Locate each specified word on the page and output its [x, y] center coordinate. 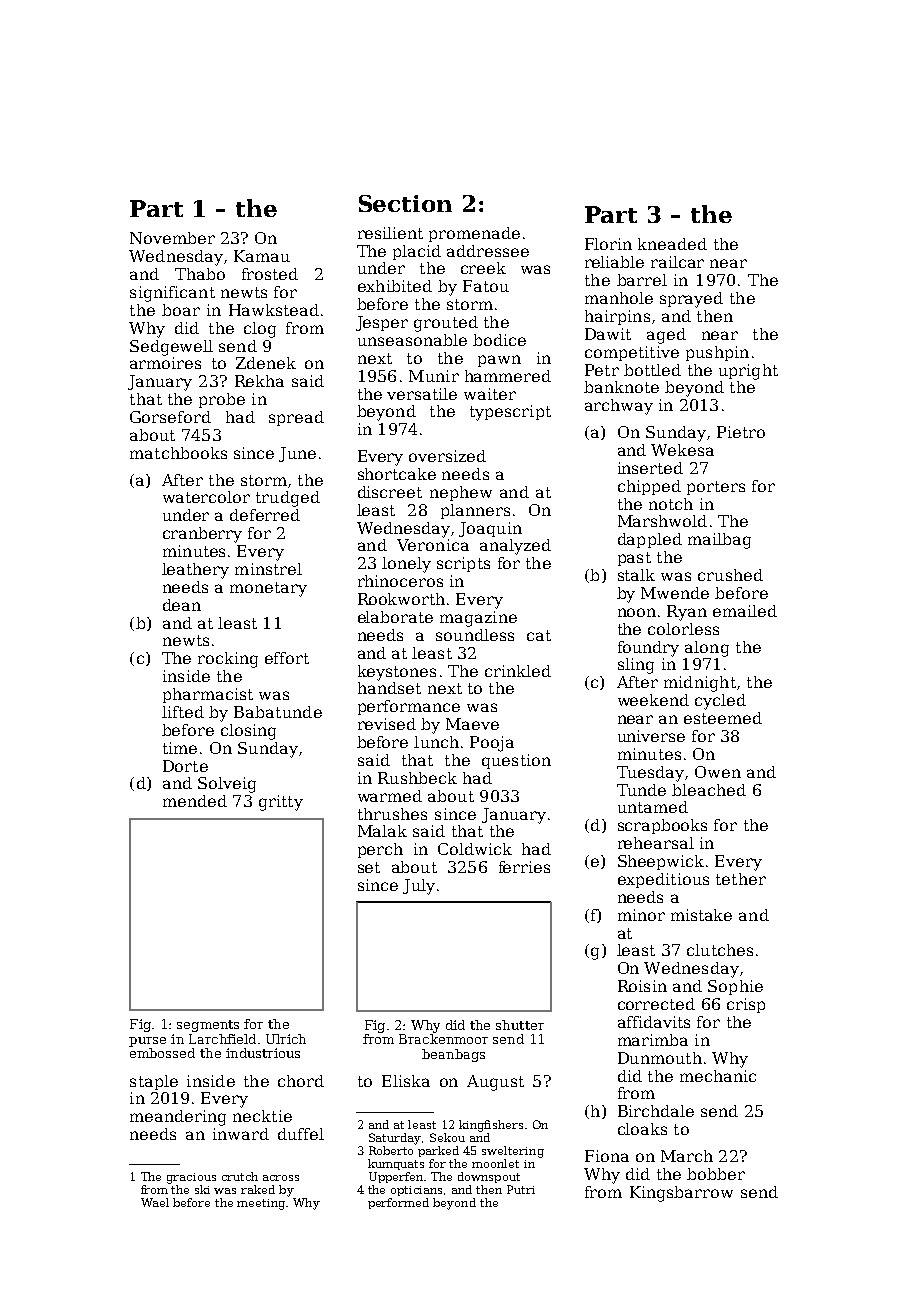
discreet [390, 492]
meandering [178, 1118]
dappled [650, 540]
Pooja [492, 744]
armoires [165, 363]
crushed [730, 575]
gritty [281, 803]
